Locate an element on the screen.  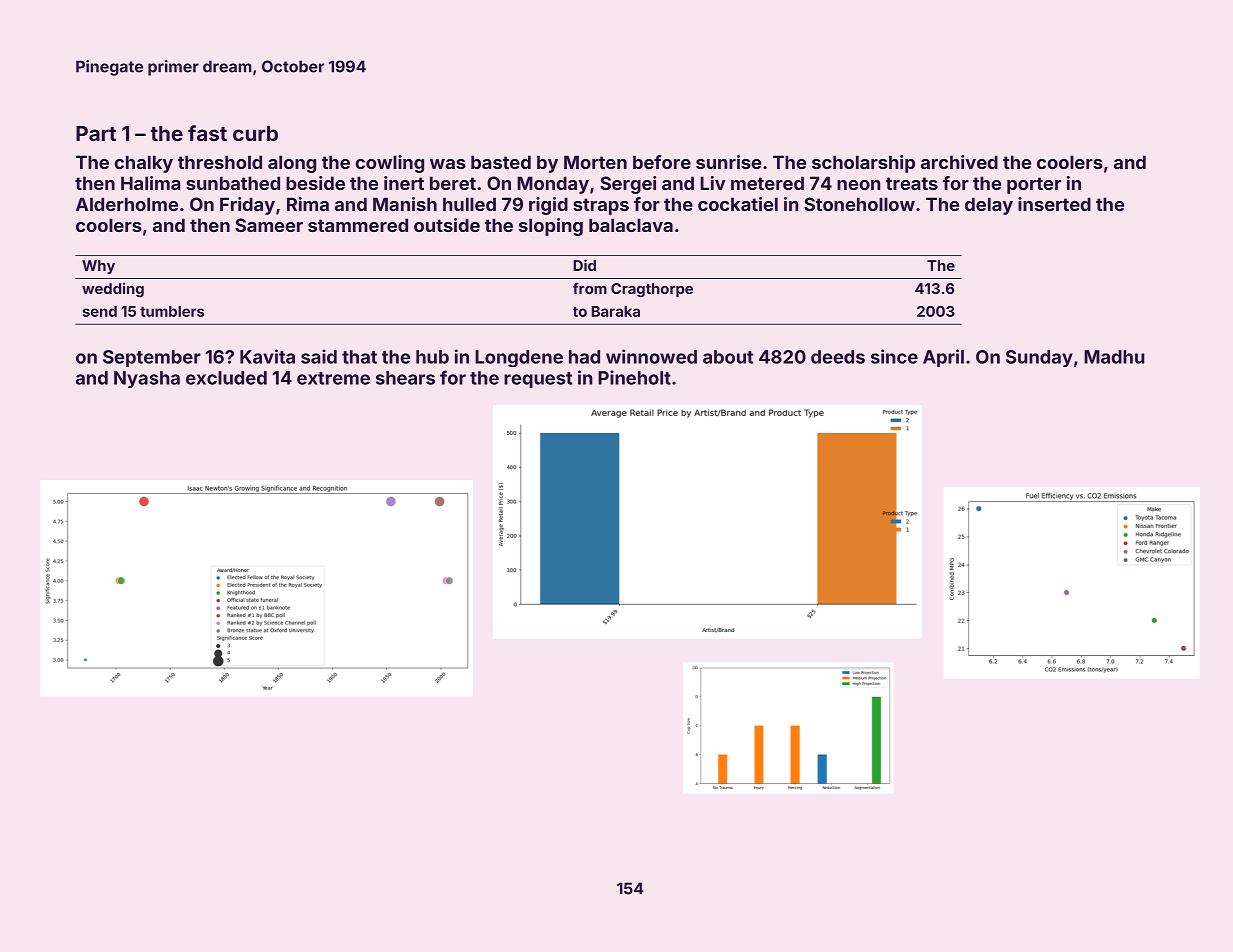
Did is located at coordinates (584, 265).
